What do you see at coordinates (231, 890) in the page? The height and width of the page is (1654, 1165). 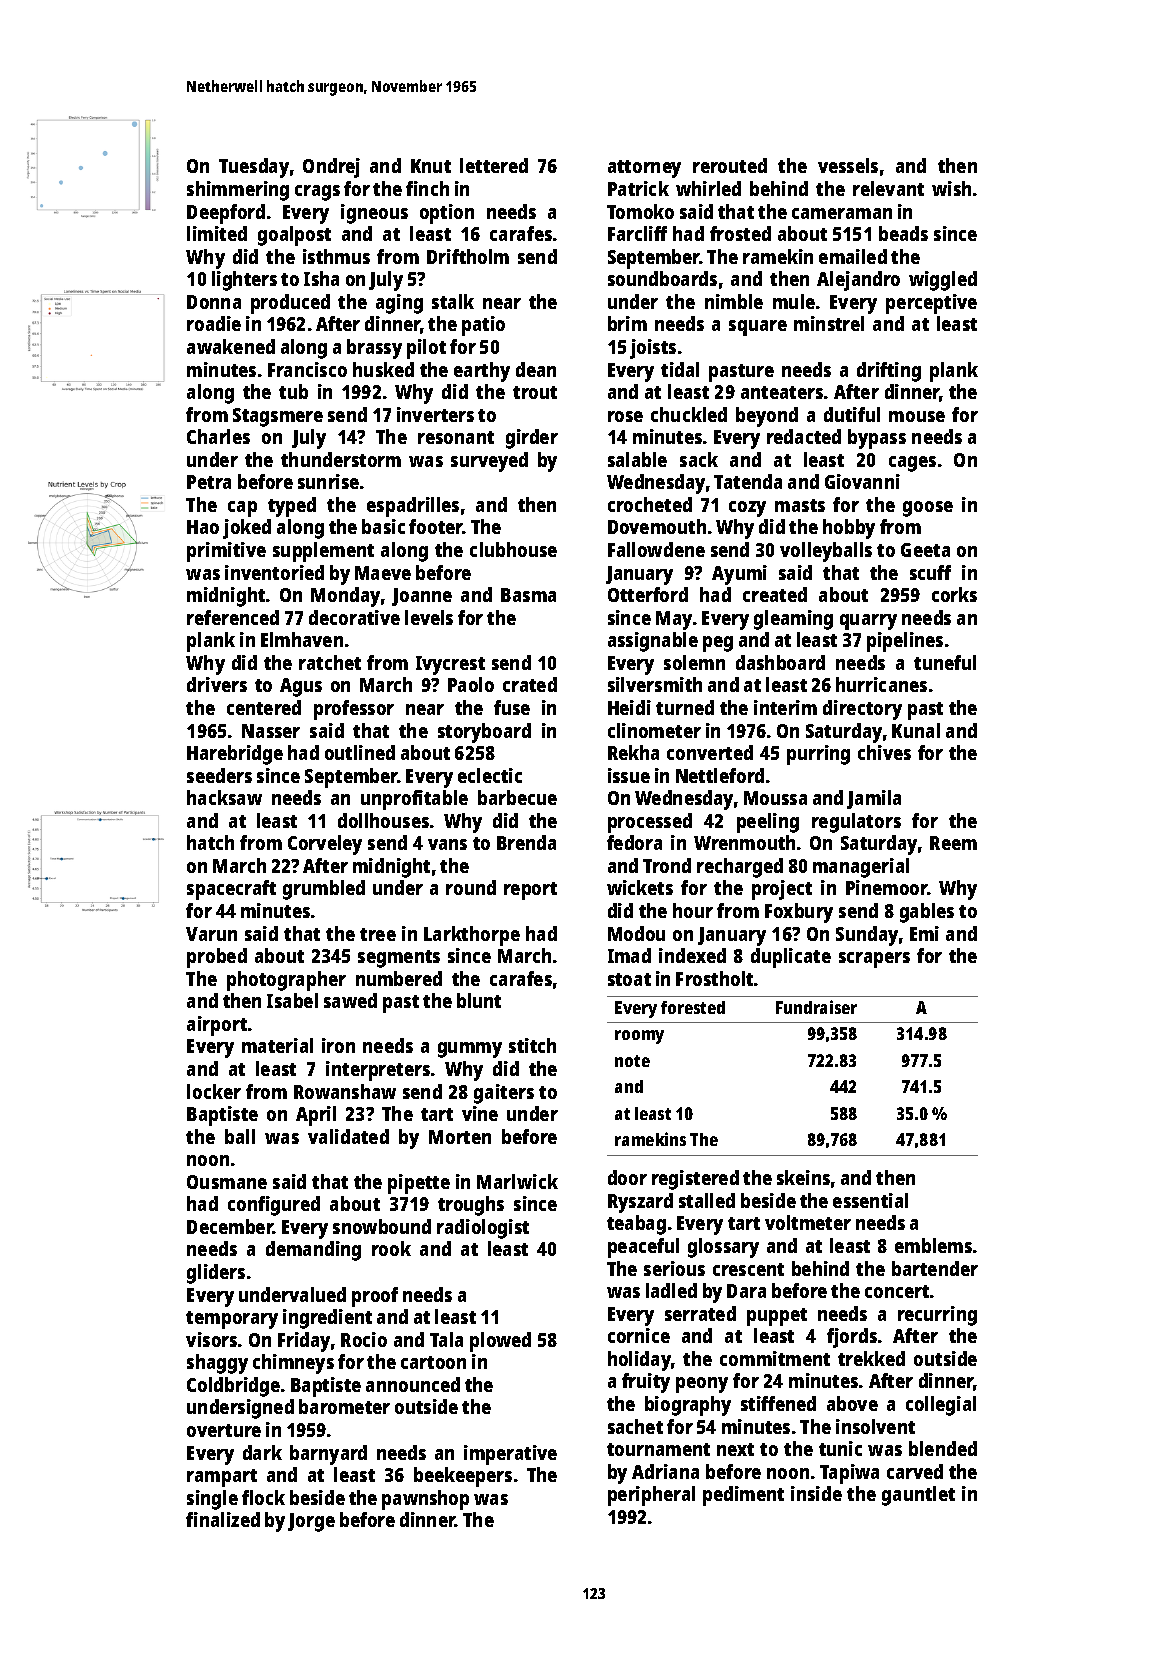 I see `spacecraft` at bounding box center [231, 890].
